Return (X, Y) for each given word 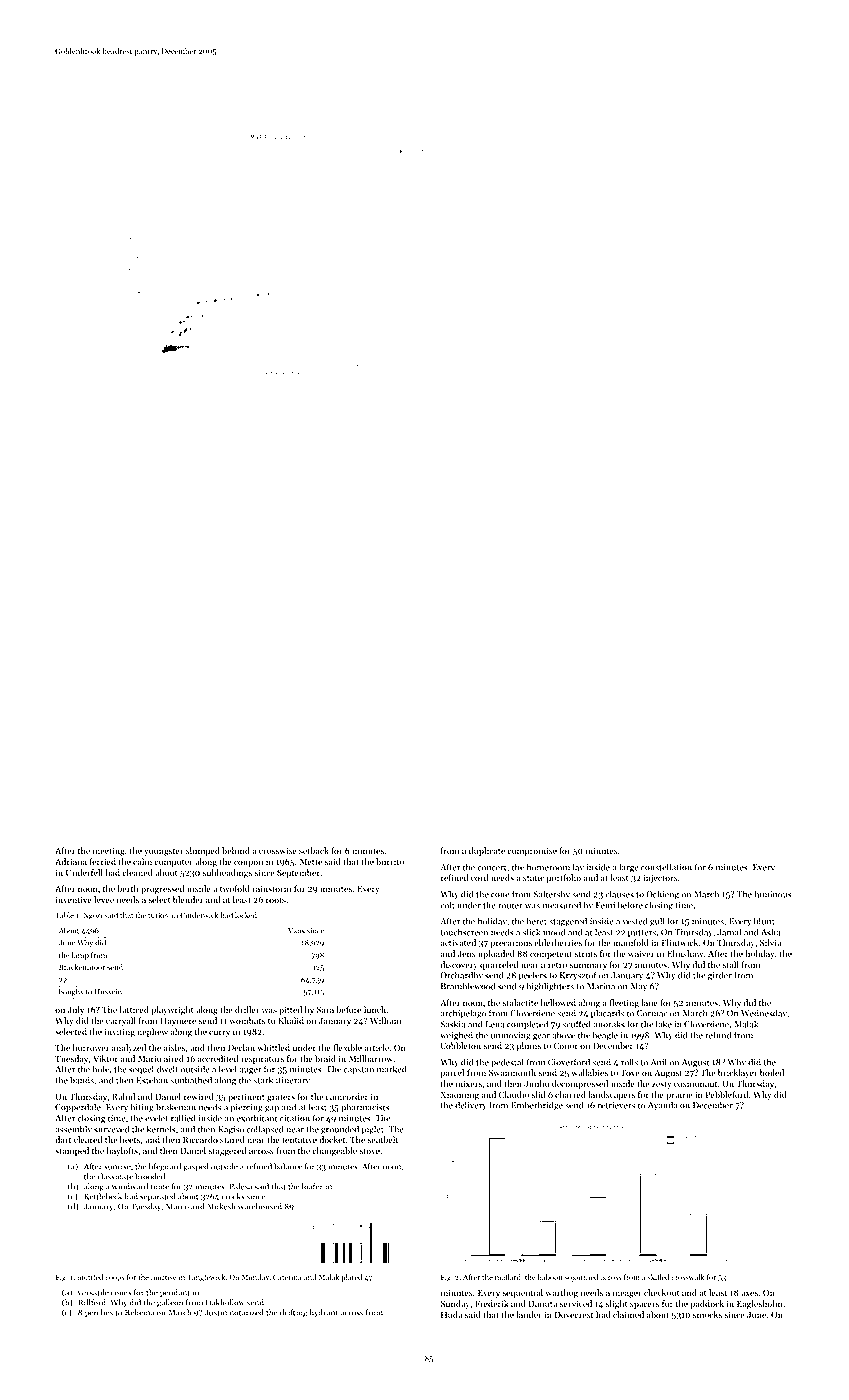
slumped (203, 851)
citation (295, 1118)
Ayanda (663, 1106)
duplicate (487, 851)
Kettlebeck (103, 1196)
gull (657, 922)
